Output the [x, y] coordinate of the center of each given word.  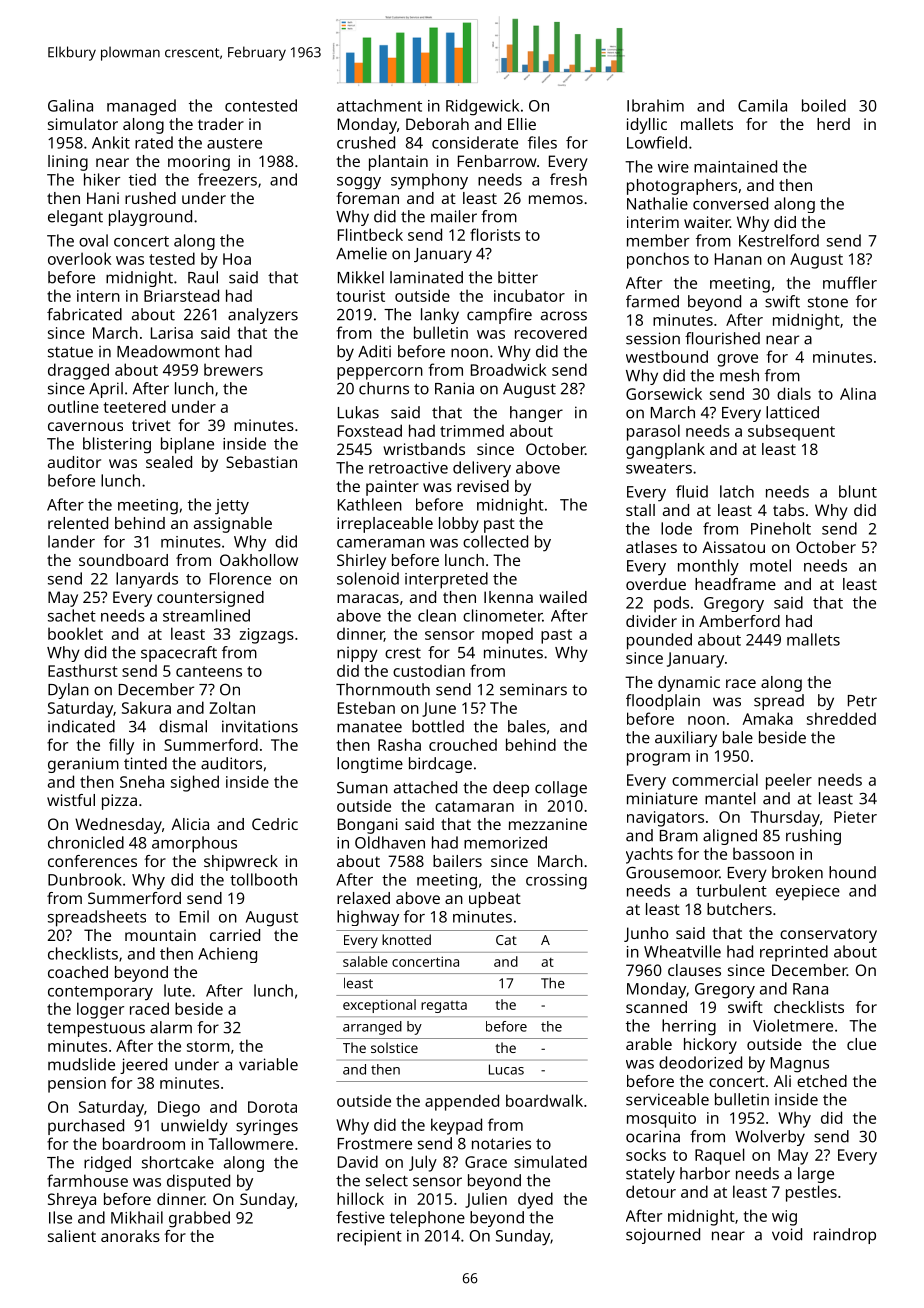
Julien [486, 1200]
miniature [662, 798]
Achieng [227, 955]
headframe [735, 584]
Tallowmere [251, 1143]
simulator [83, 124]
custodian [429, 671]
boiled [824, 105]
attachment [379, 105]
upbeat [495, 900]
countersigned [210, 599]
